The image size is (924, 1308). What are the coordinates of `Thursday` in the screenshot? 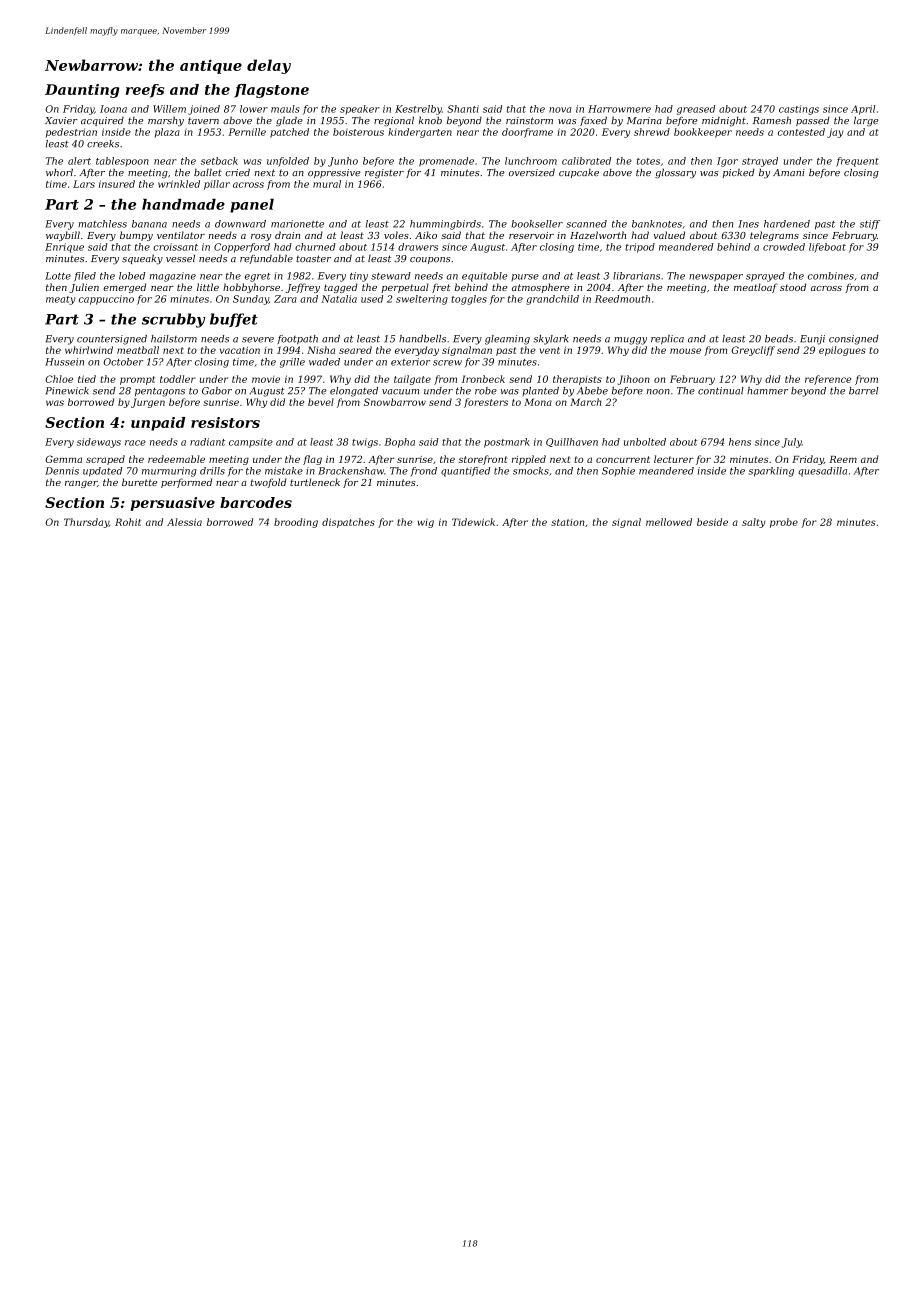 It's located at (86, 523).
